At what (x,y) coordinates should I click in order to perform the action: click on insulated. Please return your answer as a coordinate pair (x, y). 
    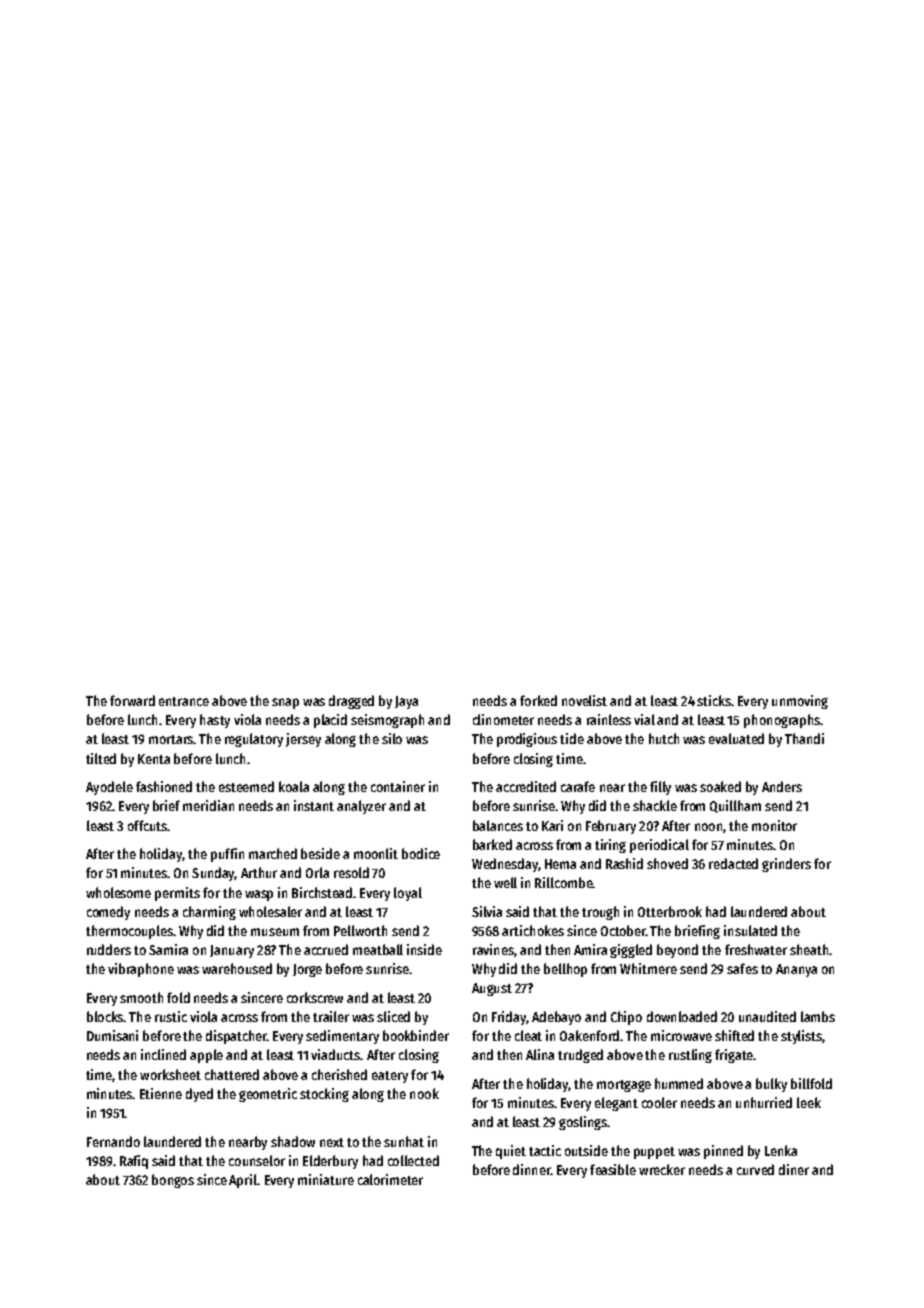
    Looking at the image, I should click on (750, 930).
